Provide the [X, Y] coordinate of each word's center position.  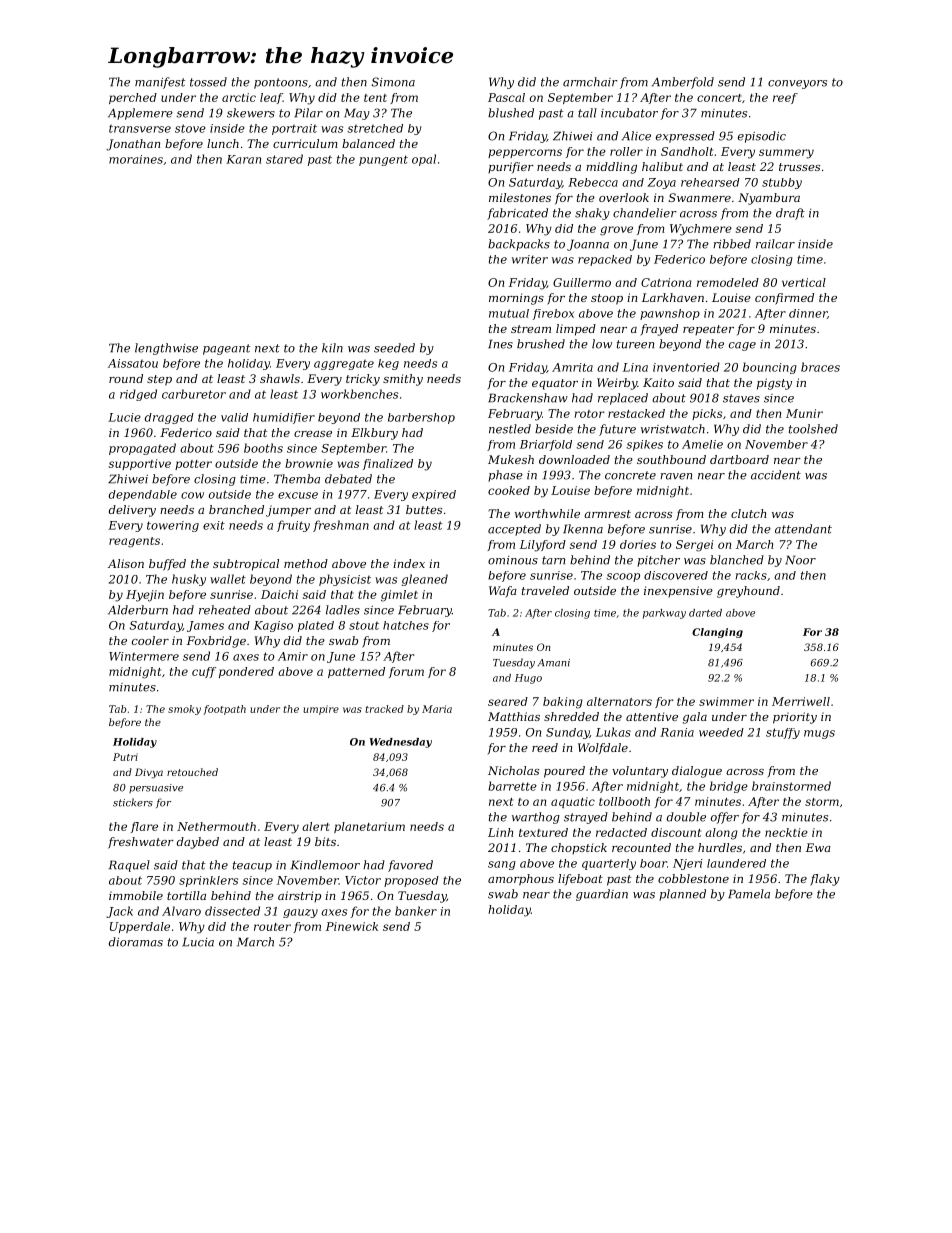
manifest [160, 83]
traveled [545, 590]
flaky [825, 880]
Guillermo [582, 282]
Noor [800, 560]
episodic [762, 137]
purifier [511, 167]
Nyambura [769, 199]
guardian [602, 895]
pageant [226, 349]
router [272, 927]
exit [214, 525]
